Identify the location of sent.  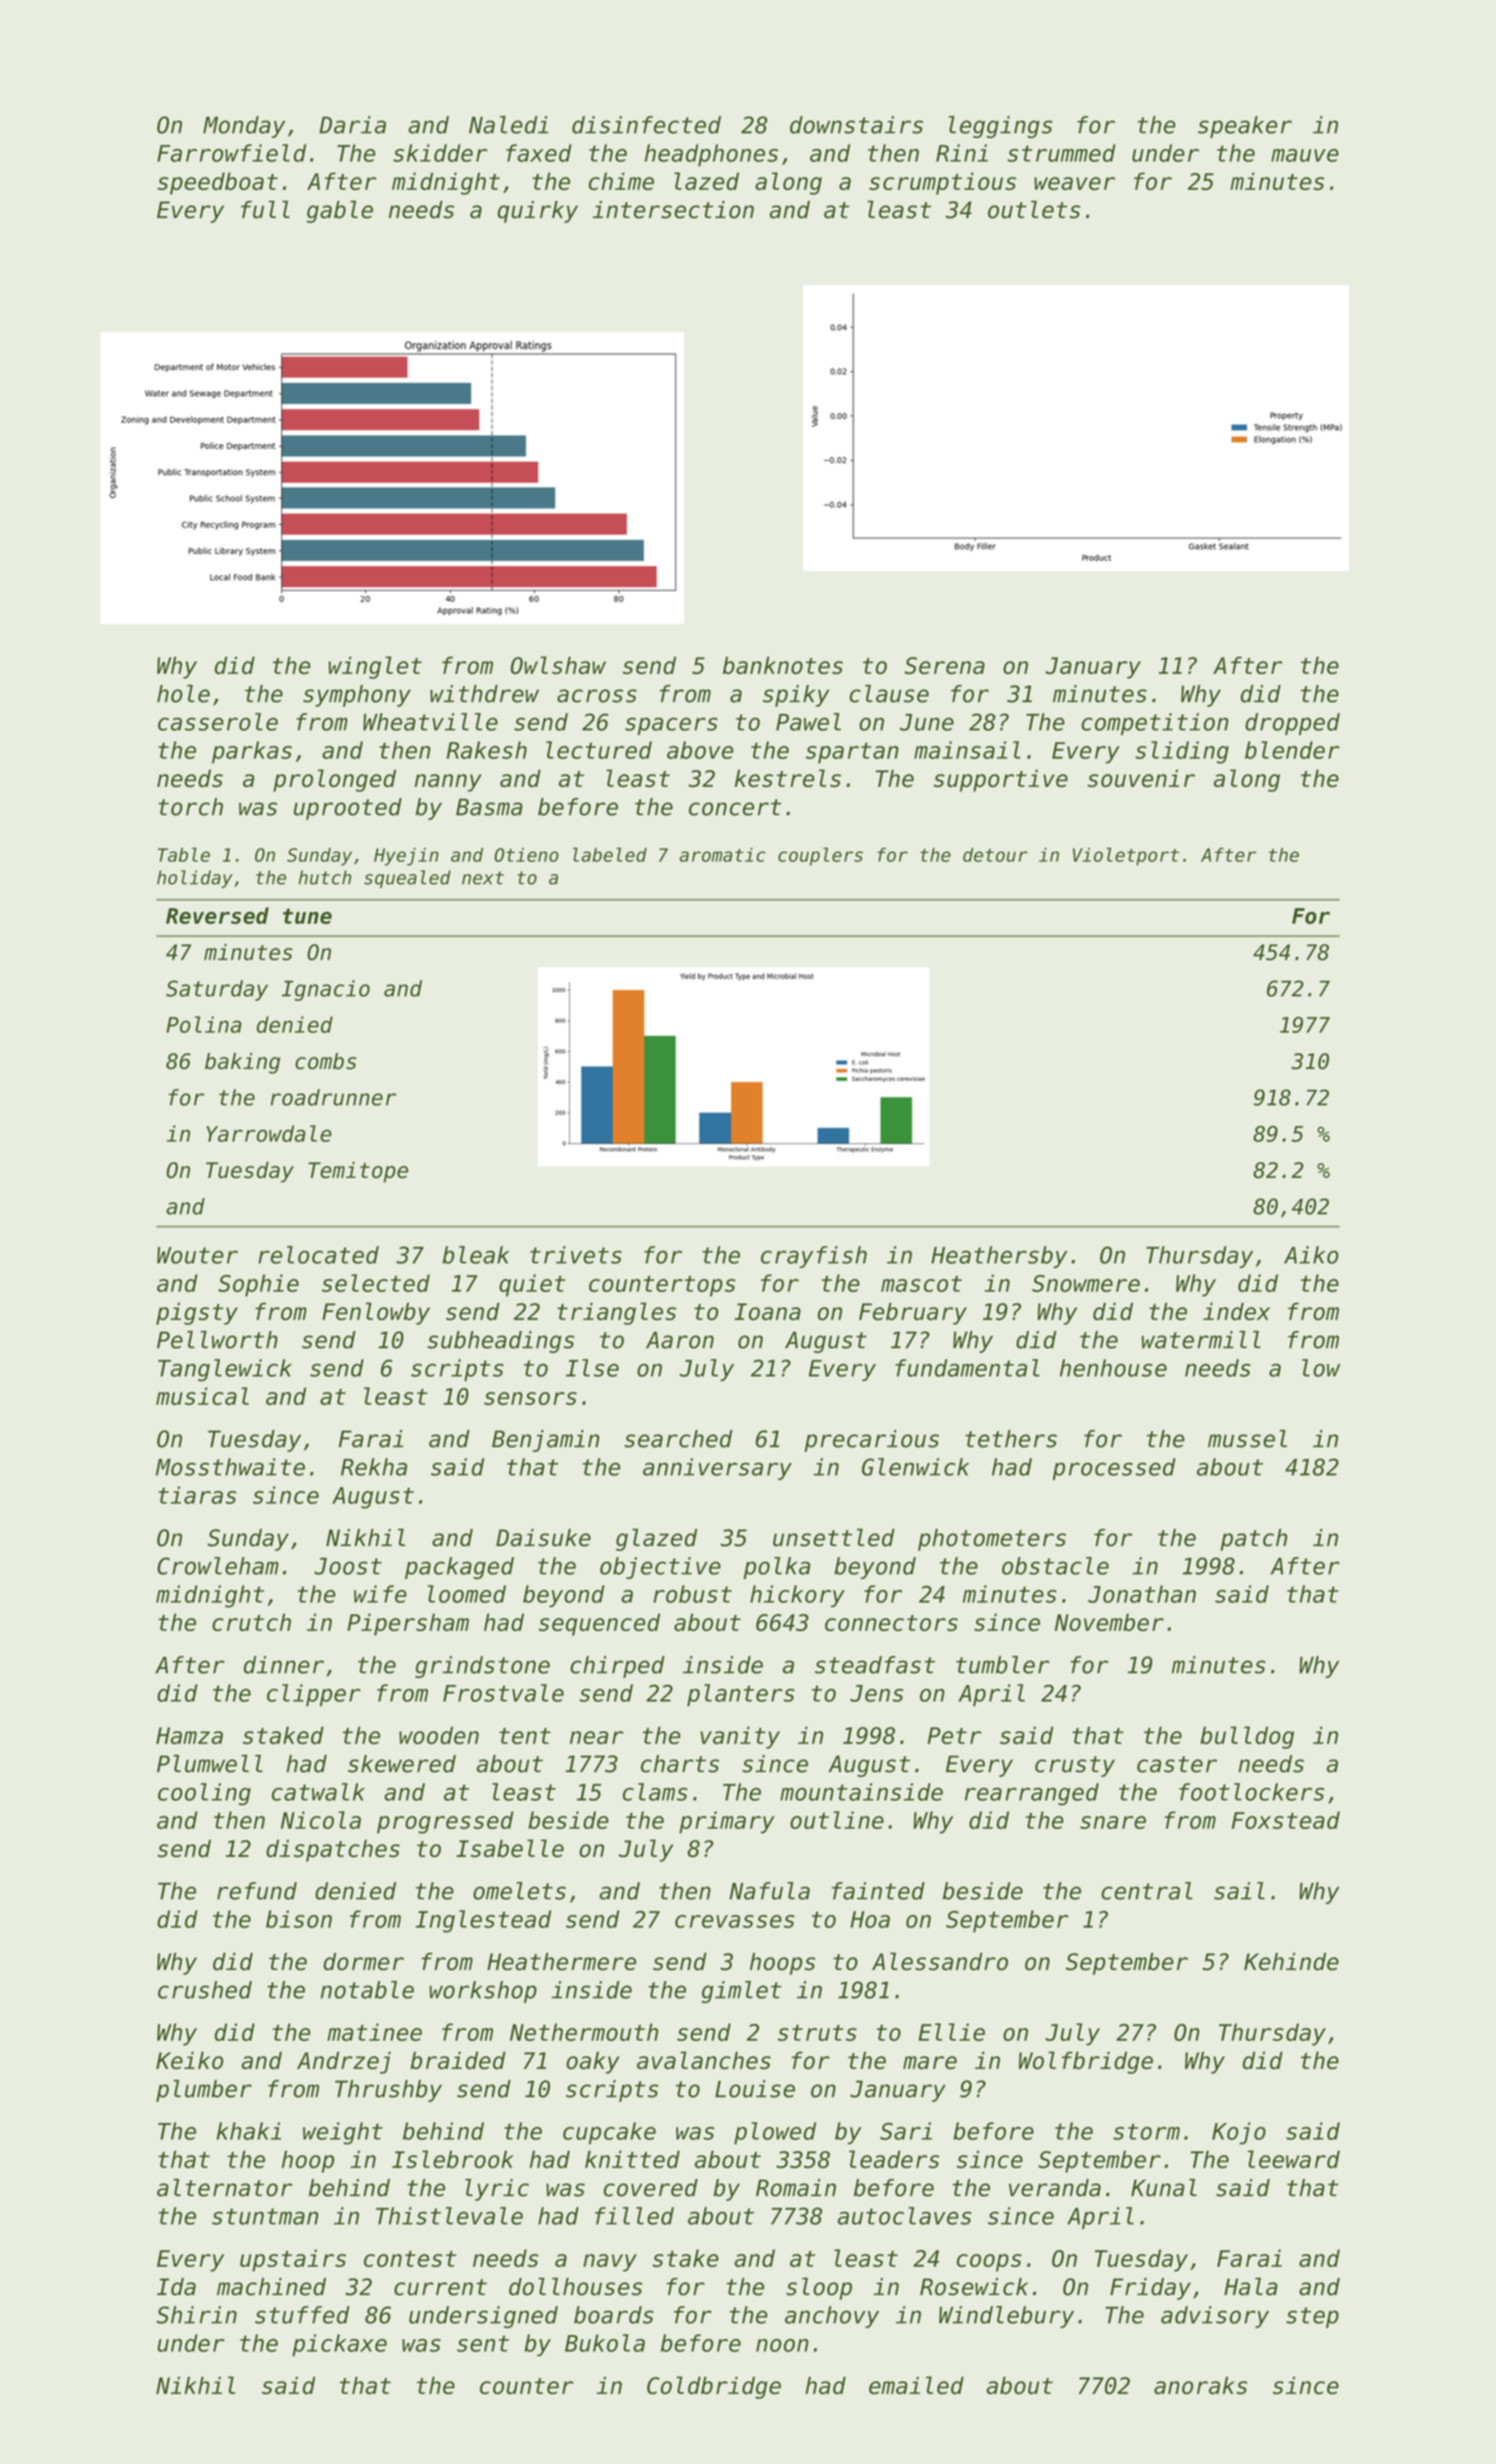
(483, 2343).
